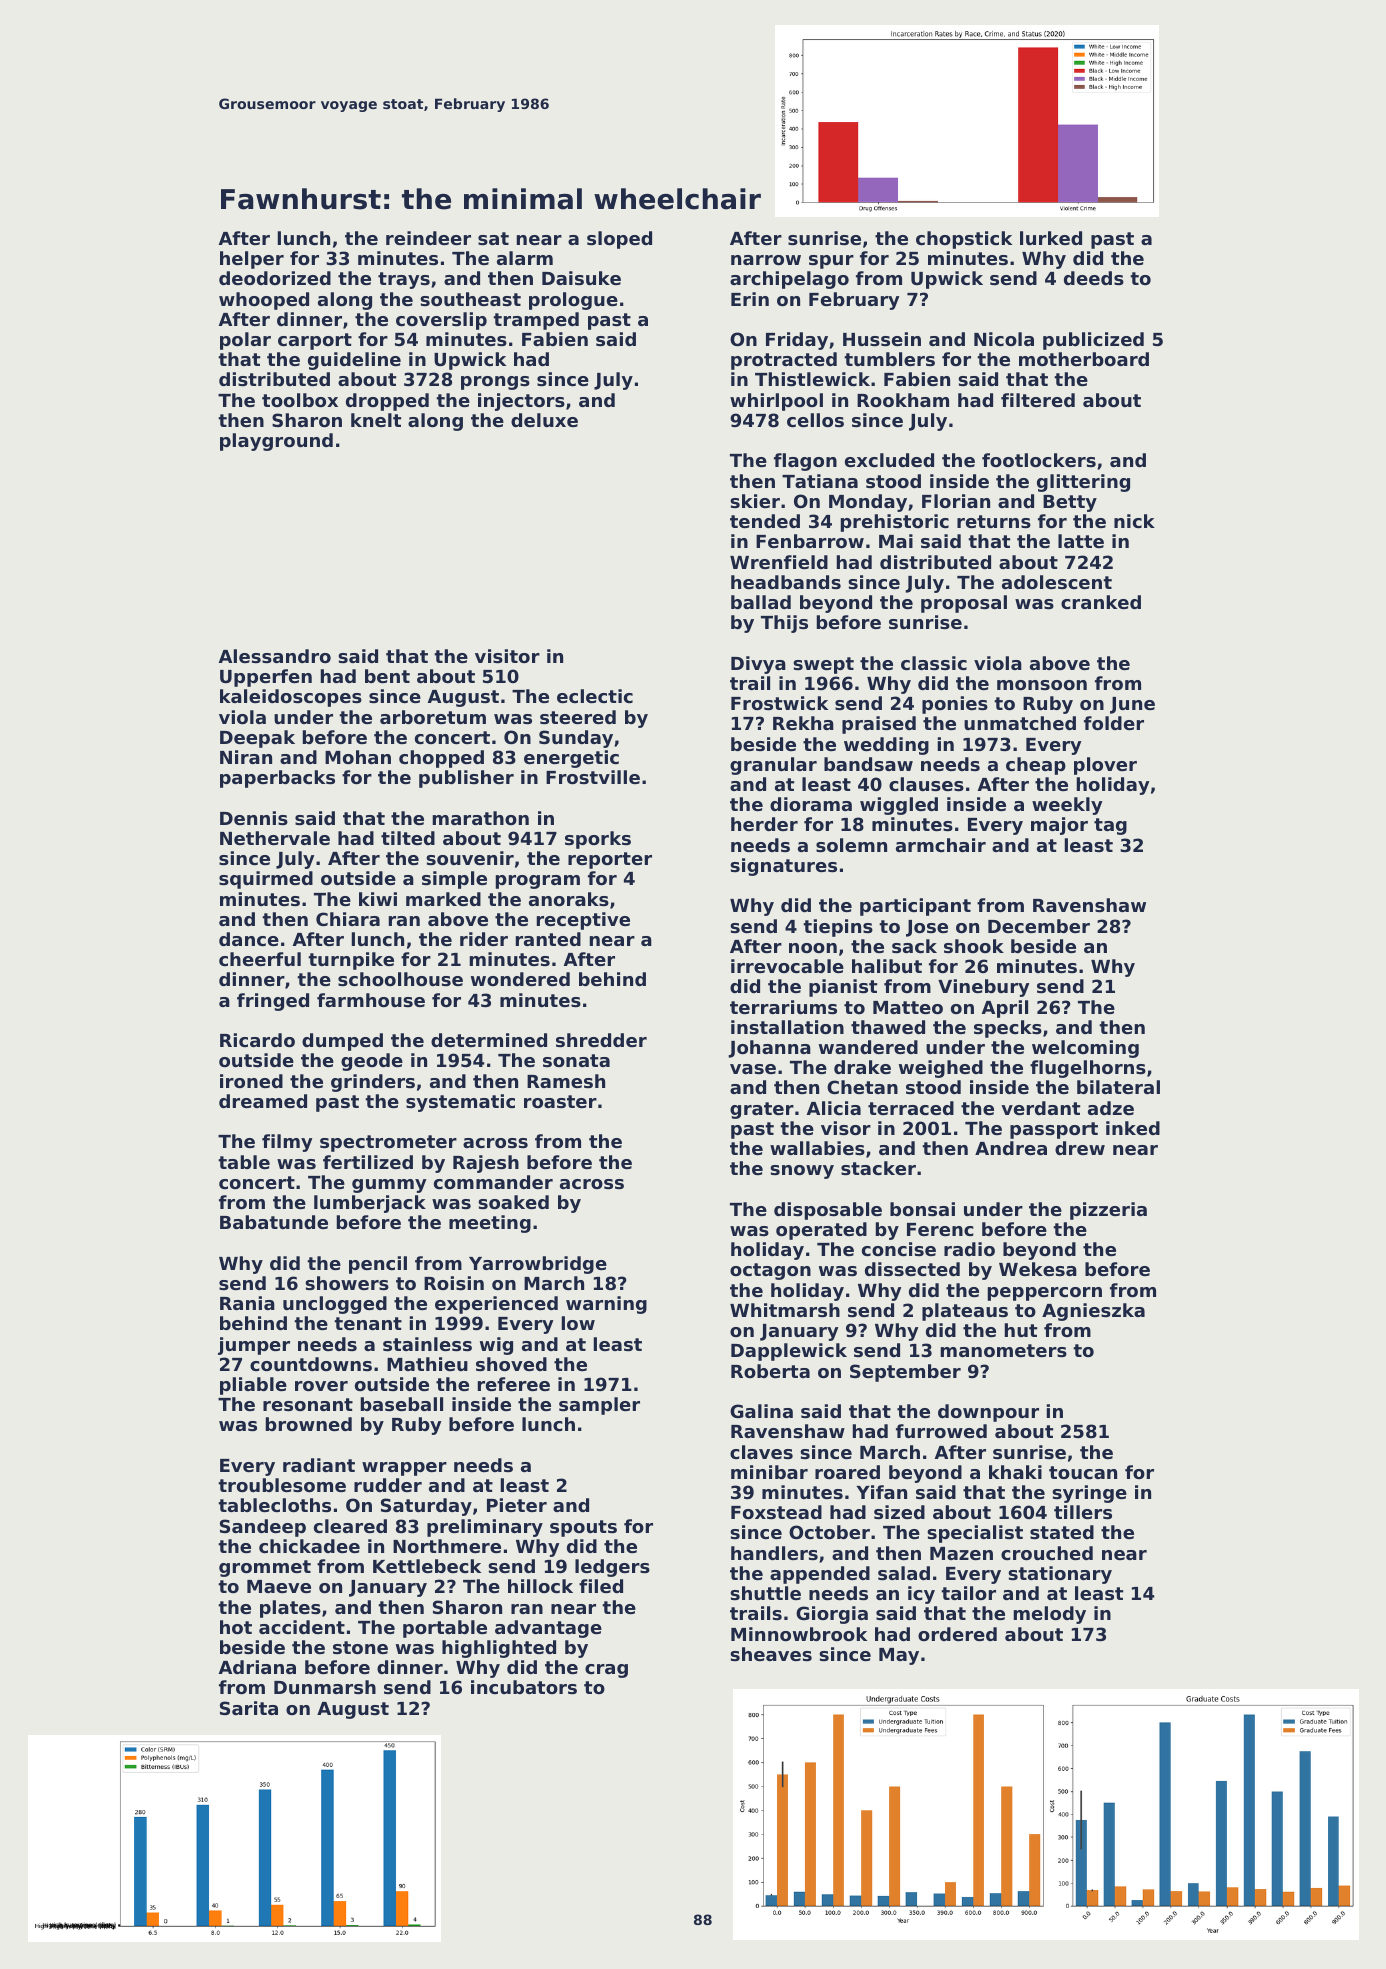  I want to click on sheaves, so click(771, 1654).
